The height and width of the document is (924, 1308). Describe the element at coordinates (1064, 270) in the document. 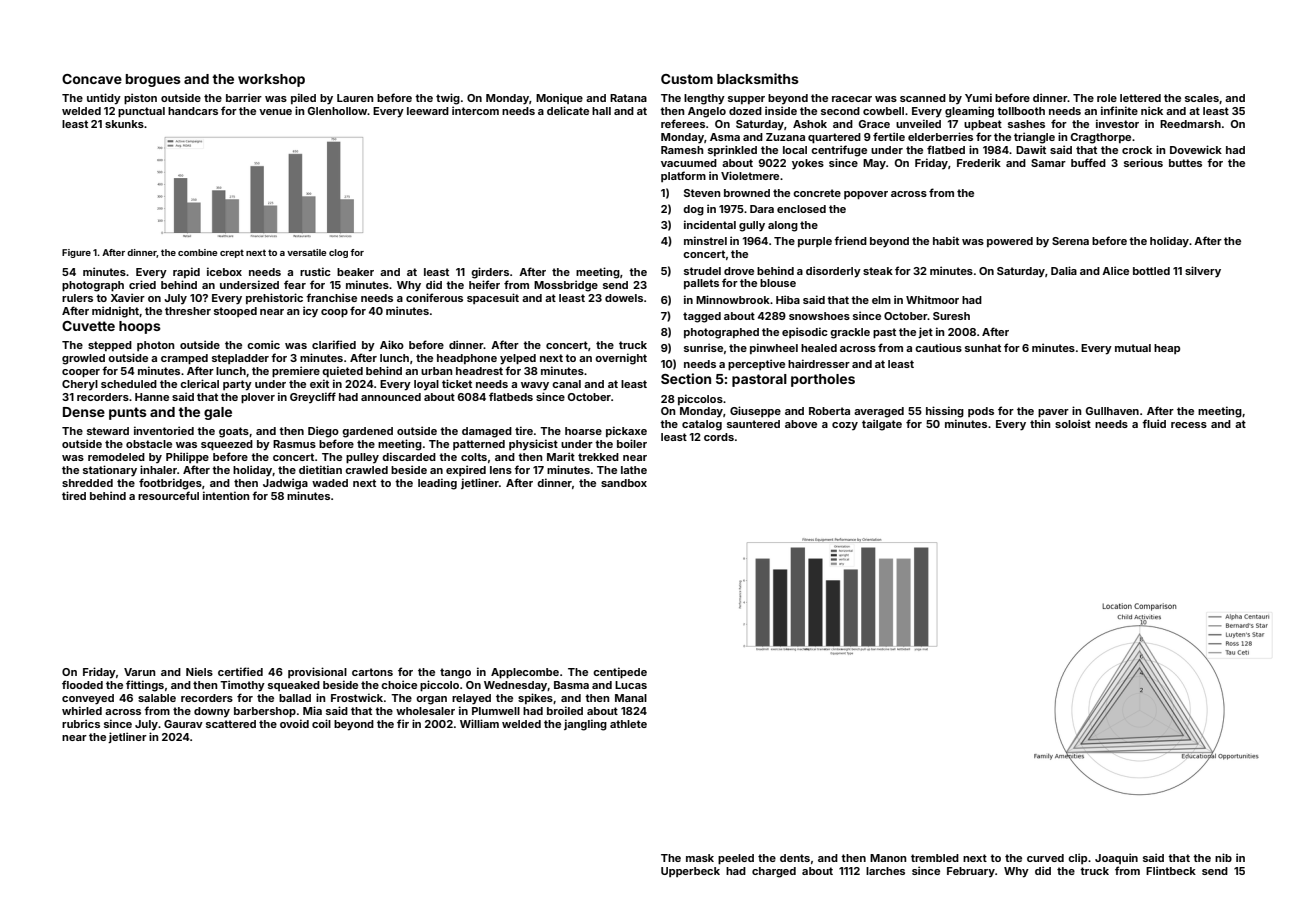

I see `Dalia` at that location.
